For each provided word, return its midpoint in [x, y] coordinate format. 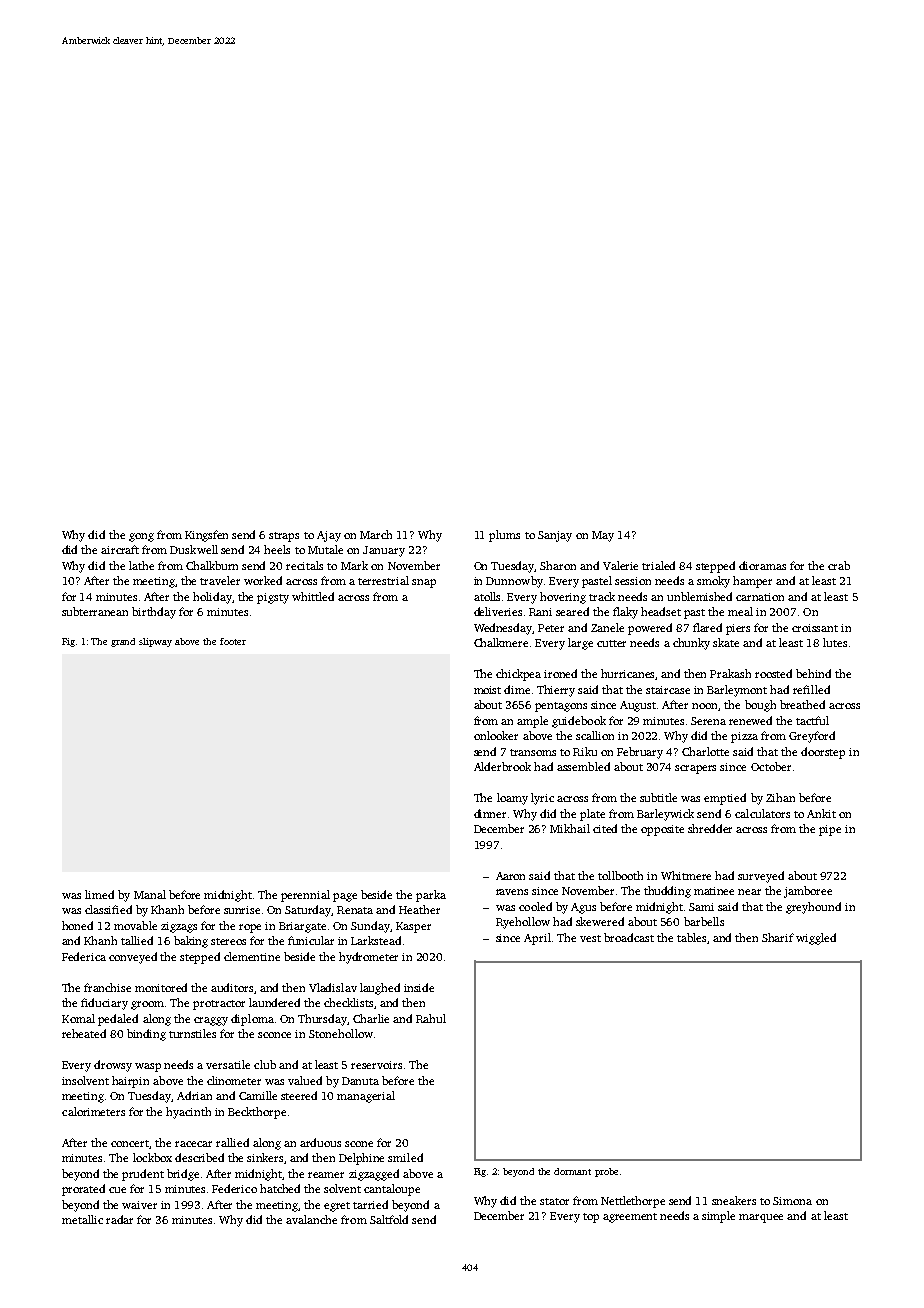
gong [141, 537]
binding [146, 1035]
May [603, 536]
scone [359, 1144]
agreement [630, 1218]
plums [504, 536]
